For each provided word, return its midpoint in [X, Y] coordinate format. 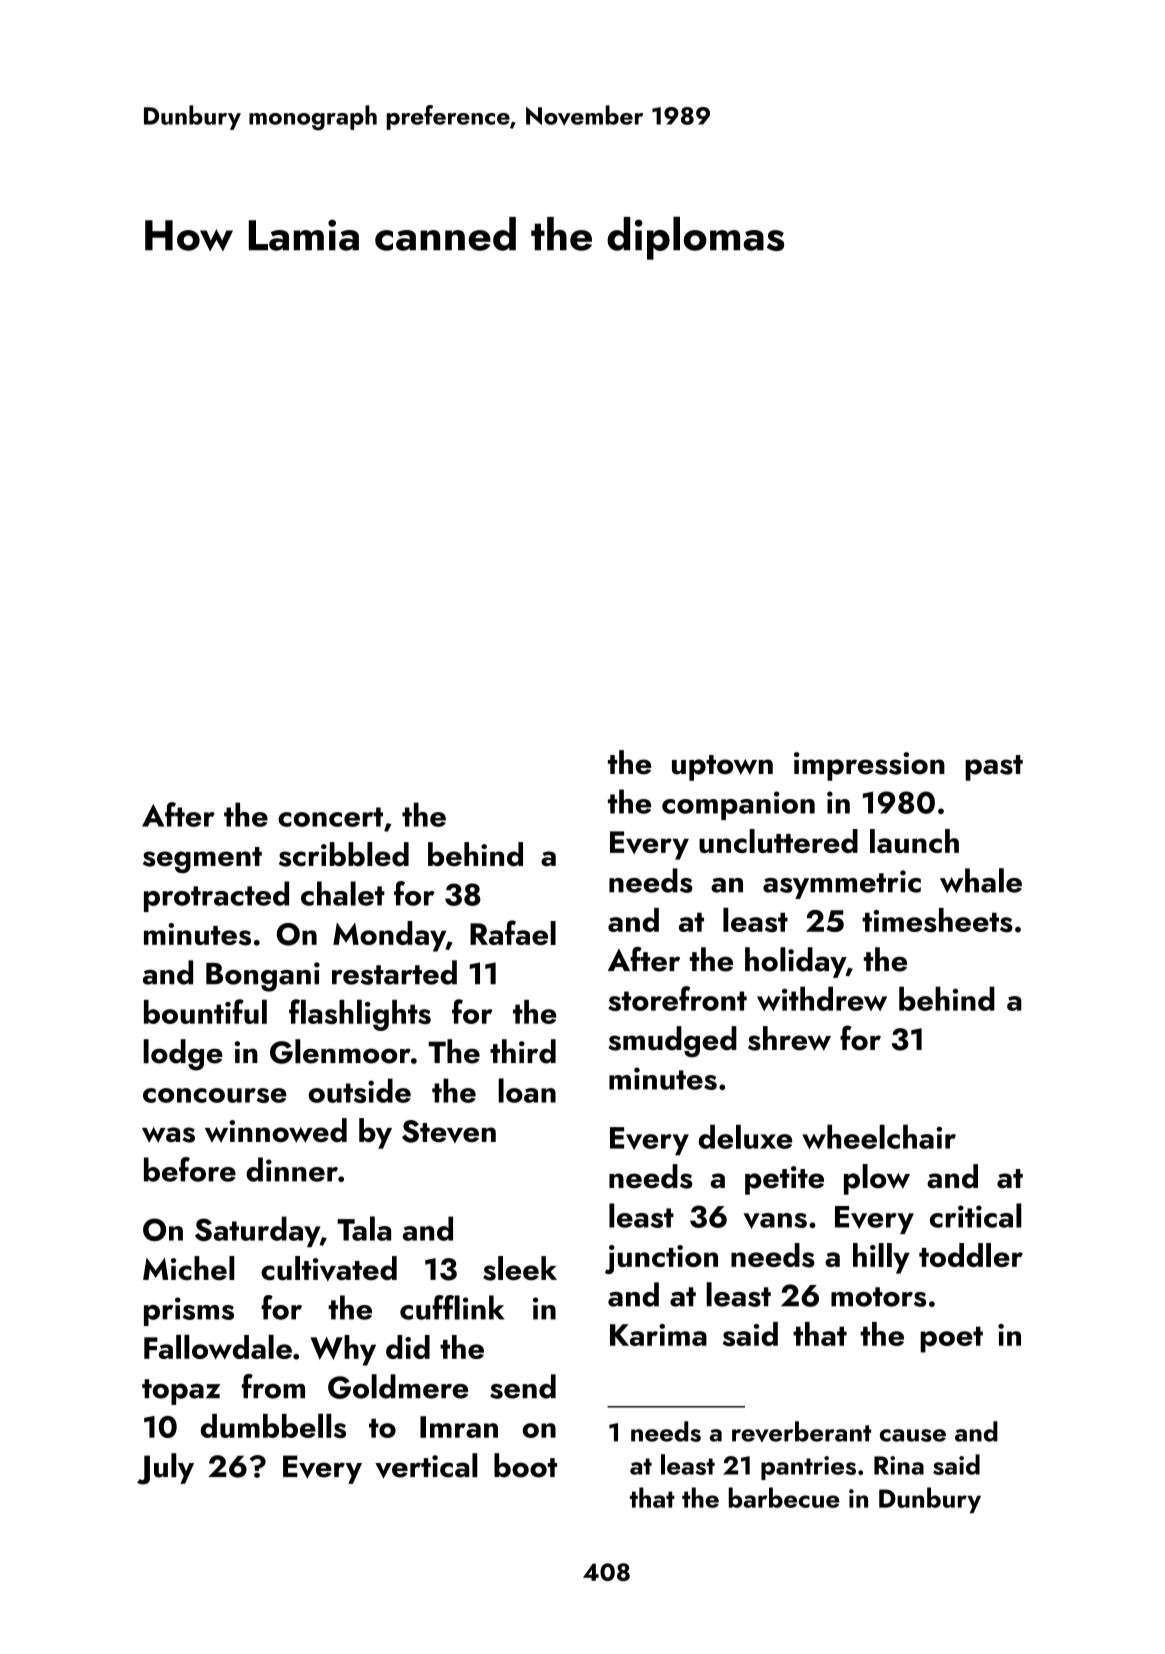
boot [525, 1465]
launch [914, 841]
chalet [343, 893]
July [165, 1469]
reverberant [801, 1431]
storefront [677, 998]
